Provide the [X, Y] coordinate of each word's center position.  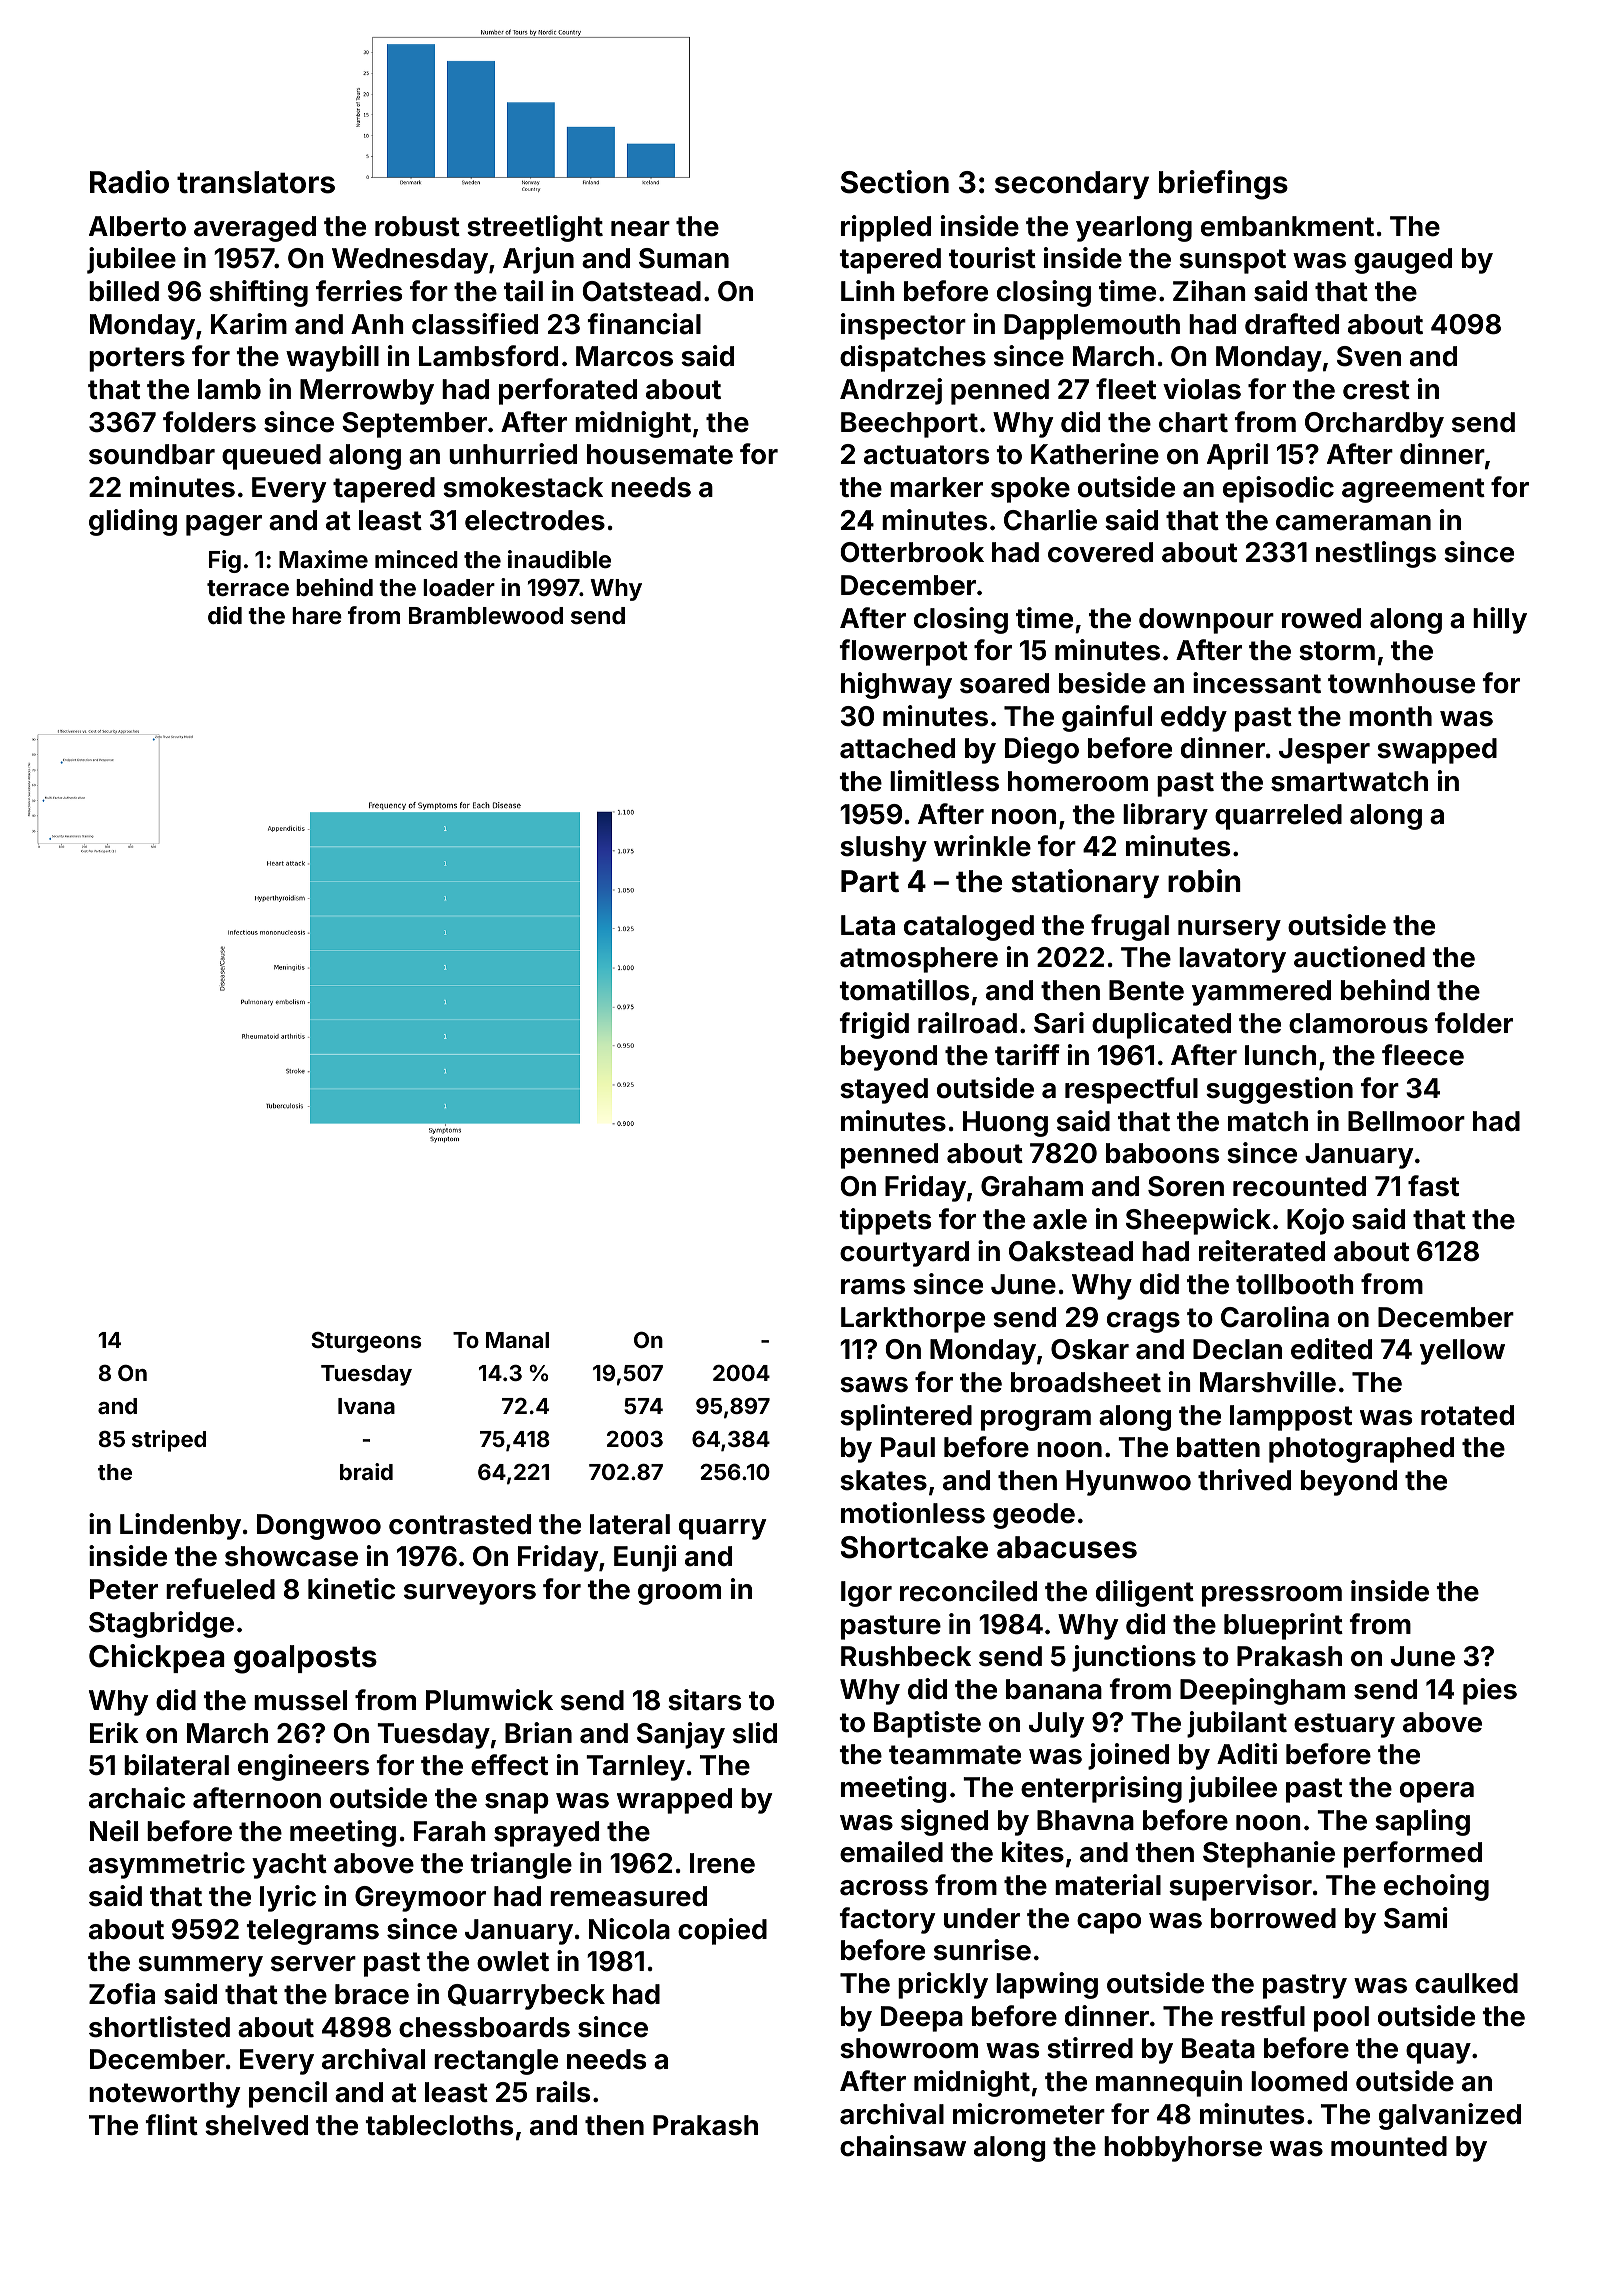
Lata [868, 925]
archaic [137, 1798]
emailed [891, 1852]
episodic [1278, 489]
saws [874, 1385]
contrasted [460, 1524]
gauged [1403, 261]
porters [137, 359]
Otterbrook [912, 552]
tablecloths [439, 2125]
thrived [1244, 1480]
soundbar [152, 454]
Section [895, 182]
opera [1437, 1792]
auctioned [1359, 957]
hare [317, 615]
